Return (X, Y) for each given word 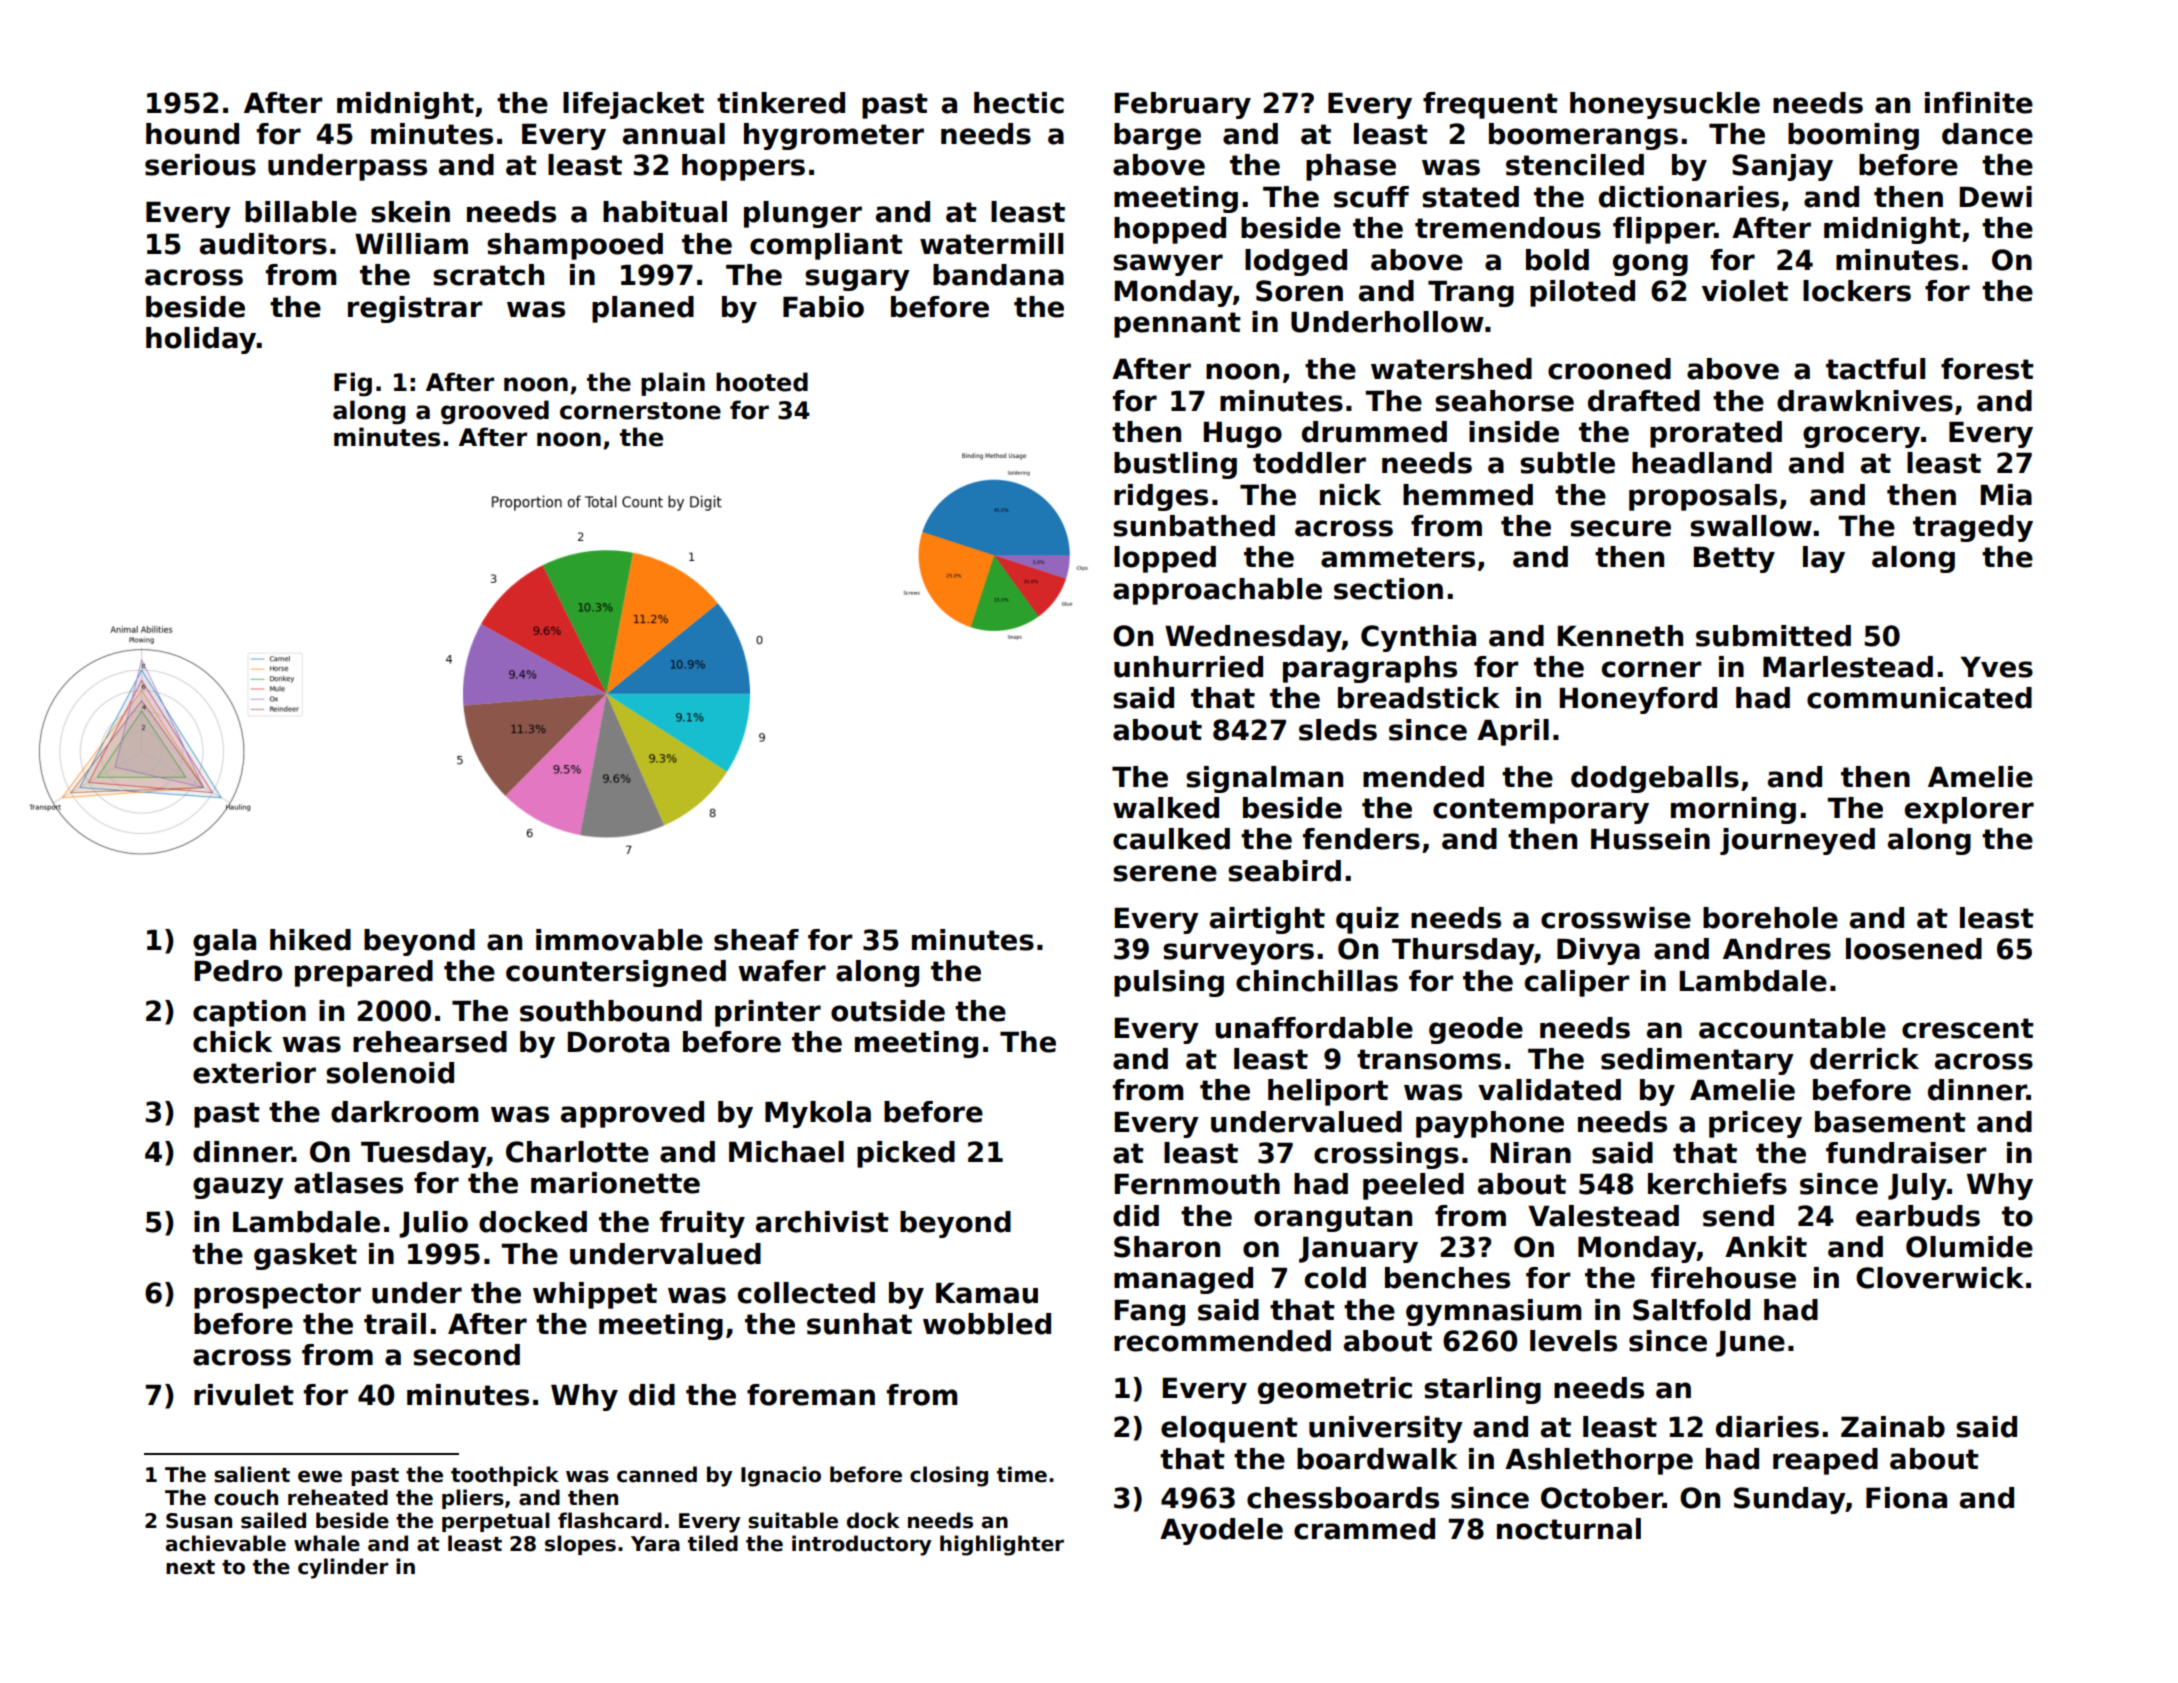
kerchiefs (1717, 1184)
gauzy (238, 1188)
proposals (1703, 497)
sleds (1338, 730)
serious (200, 165)
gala (224, 942)
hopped (1170, 230)
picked (906, 1154)
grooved (495, 412)
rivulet (244, 1395)
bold (1557, 260)
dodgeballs (1655, 779)
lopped (1165, 559)
